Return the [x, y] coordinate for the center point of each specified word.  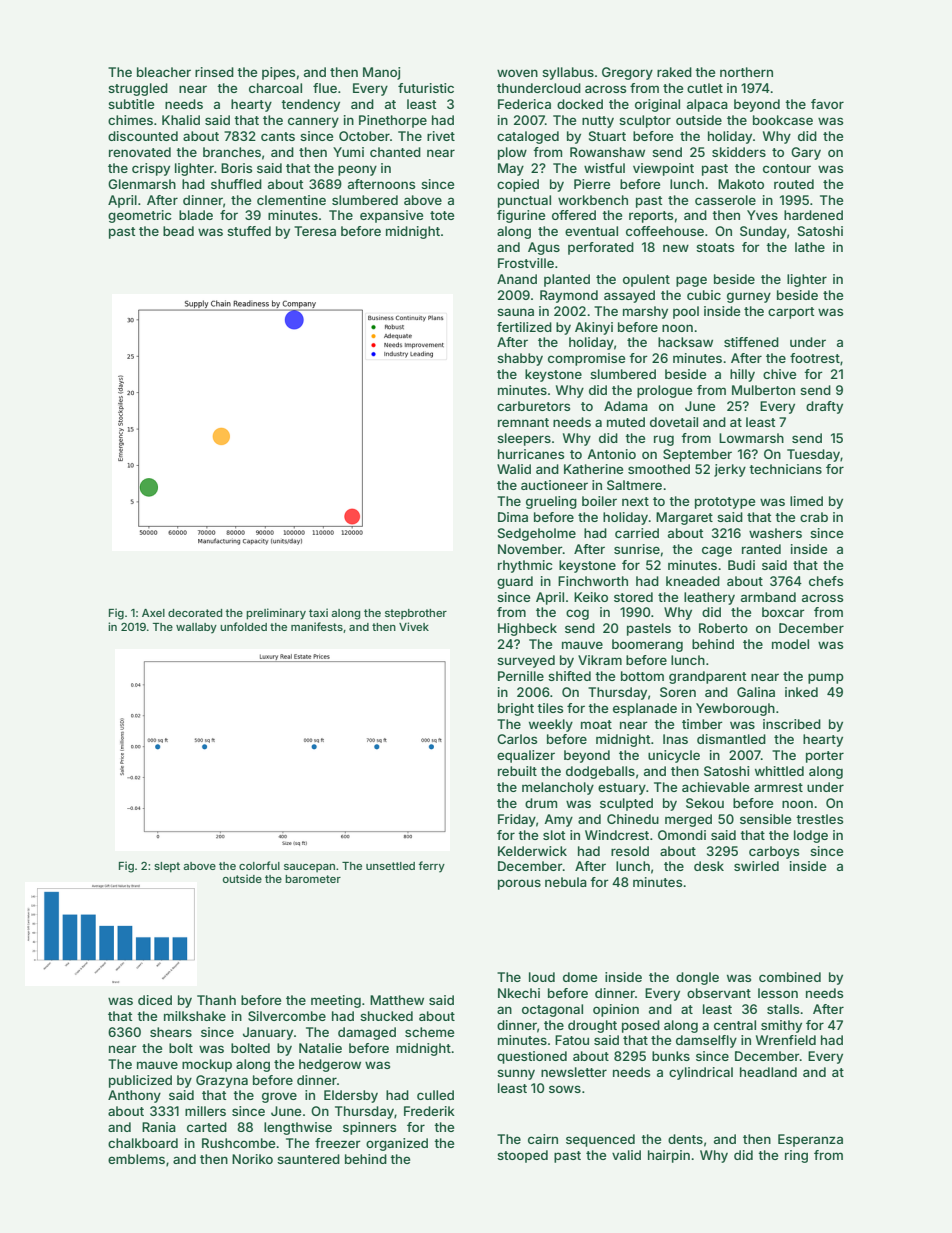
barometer [313, 879]
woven [517, 73]
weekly [551, 725]
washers [775, 533]
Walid [514, 469]
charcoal [275, 88]
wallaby [196, 628]
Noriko [252, 1159]
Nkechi [519, 993]
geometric [140, 216]
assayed [629, 296]
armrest [778, 787]
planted [567, 280]
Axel [153, 613]
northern [746, 72]
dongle [697, 978]
